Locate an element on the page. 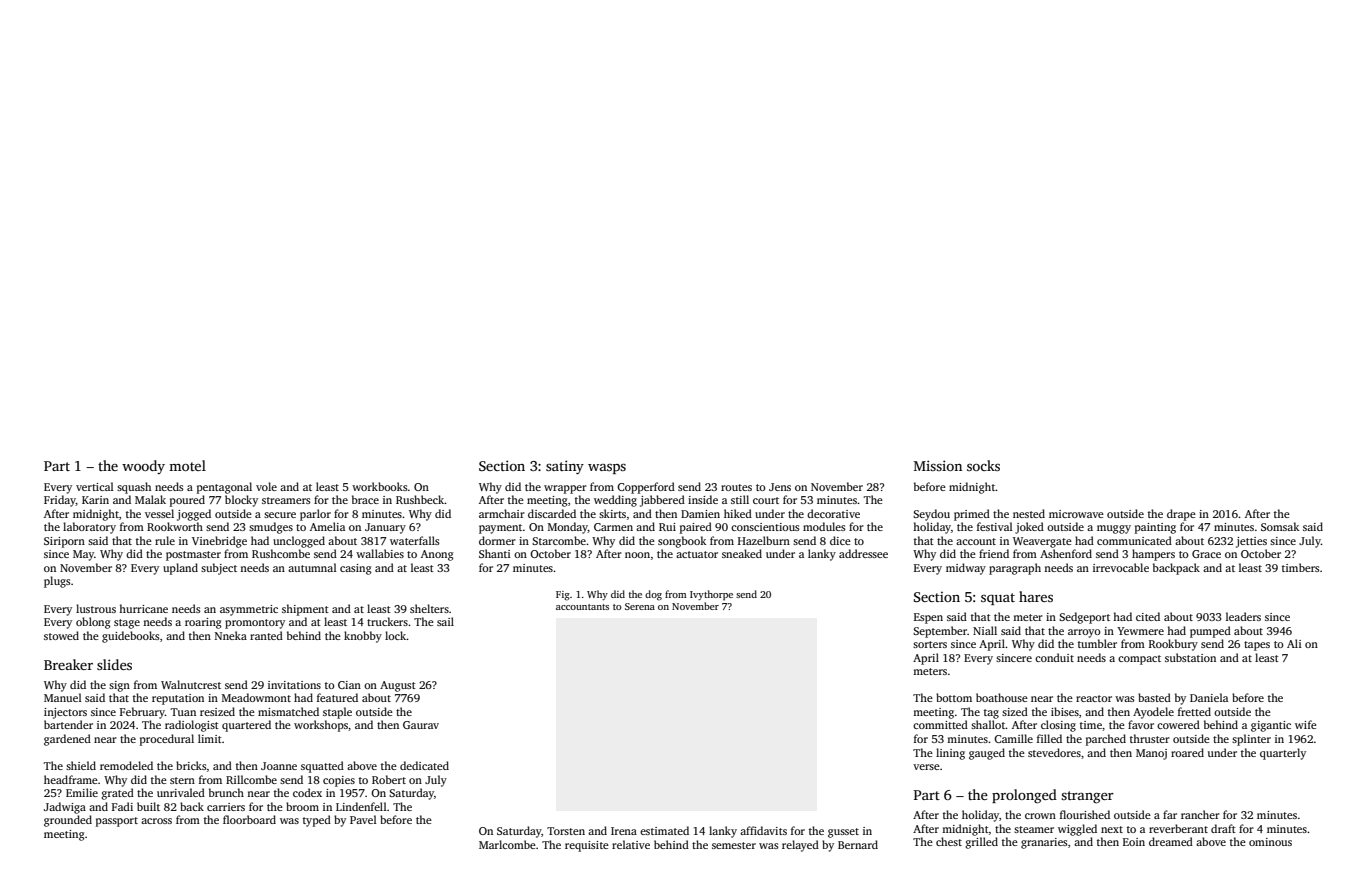 The image size is (1372, 887). Somsak is located at coordinates (1280, 526).
